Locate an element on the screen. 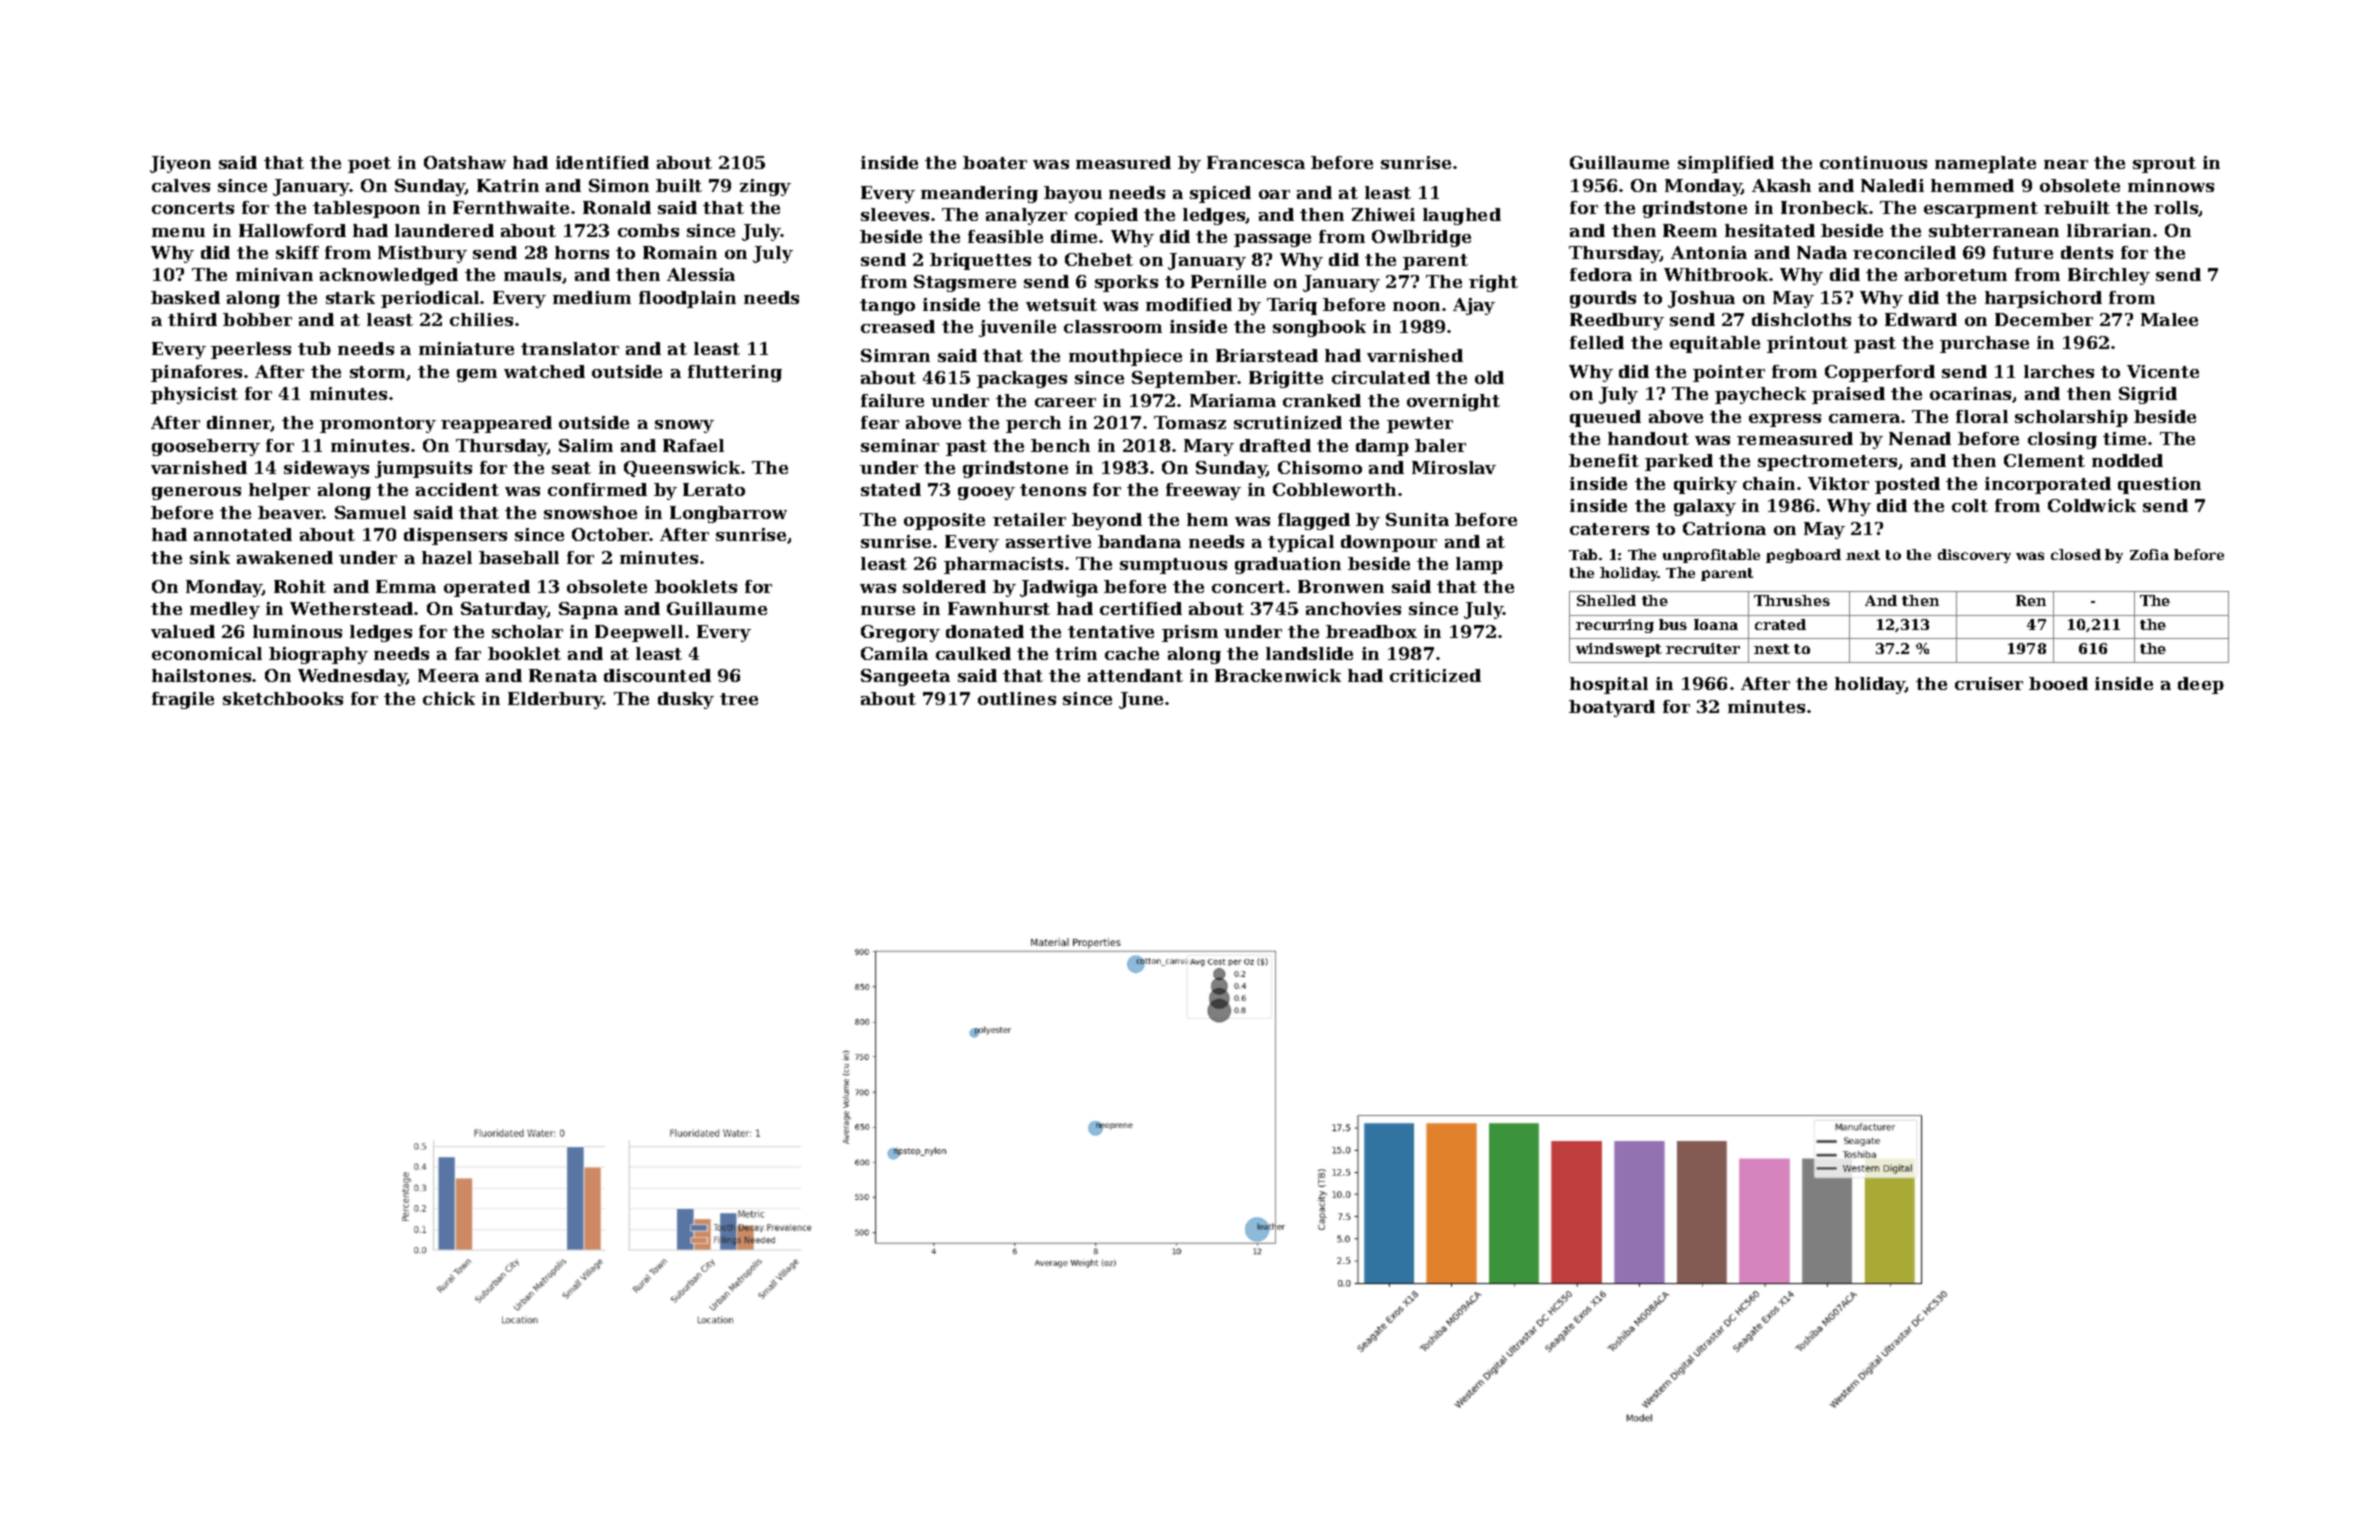  physicist is located at coordinates (194, 395).
